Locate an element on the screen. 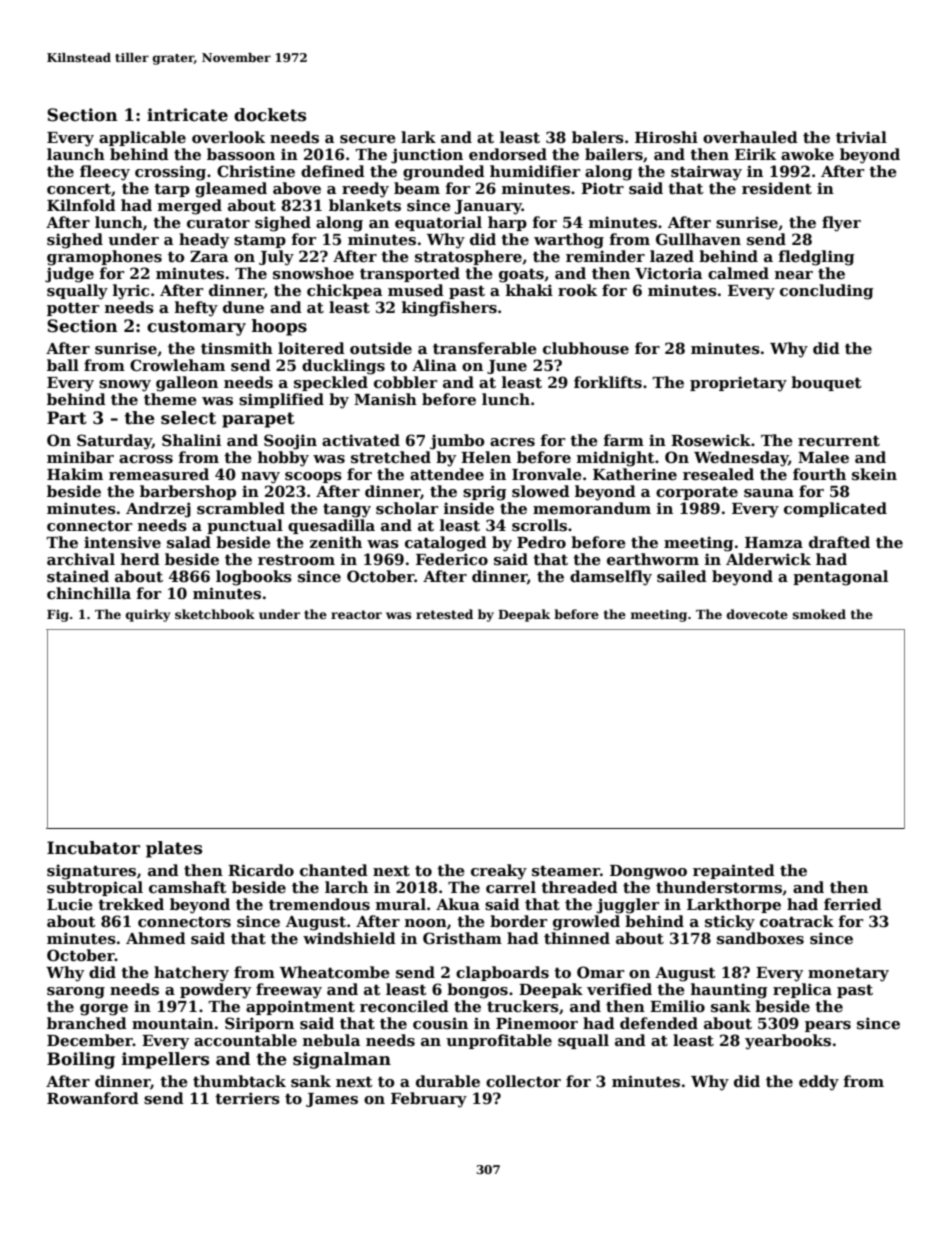  bouquet is located at coordinates (826, 383).
